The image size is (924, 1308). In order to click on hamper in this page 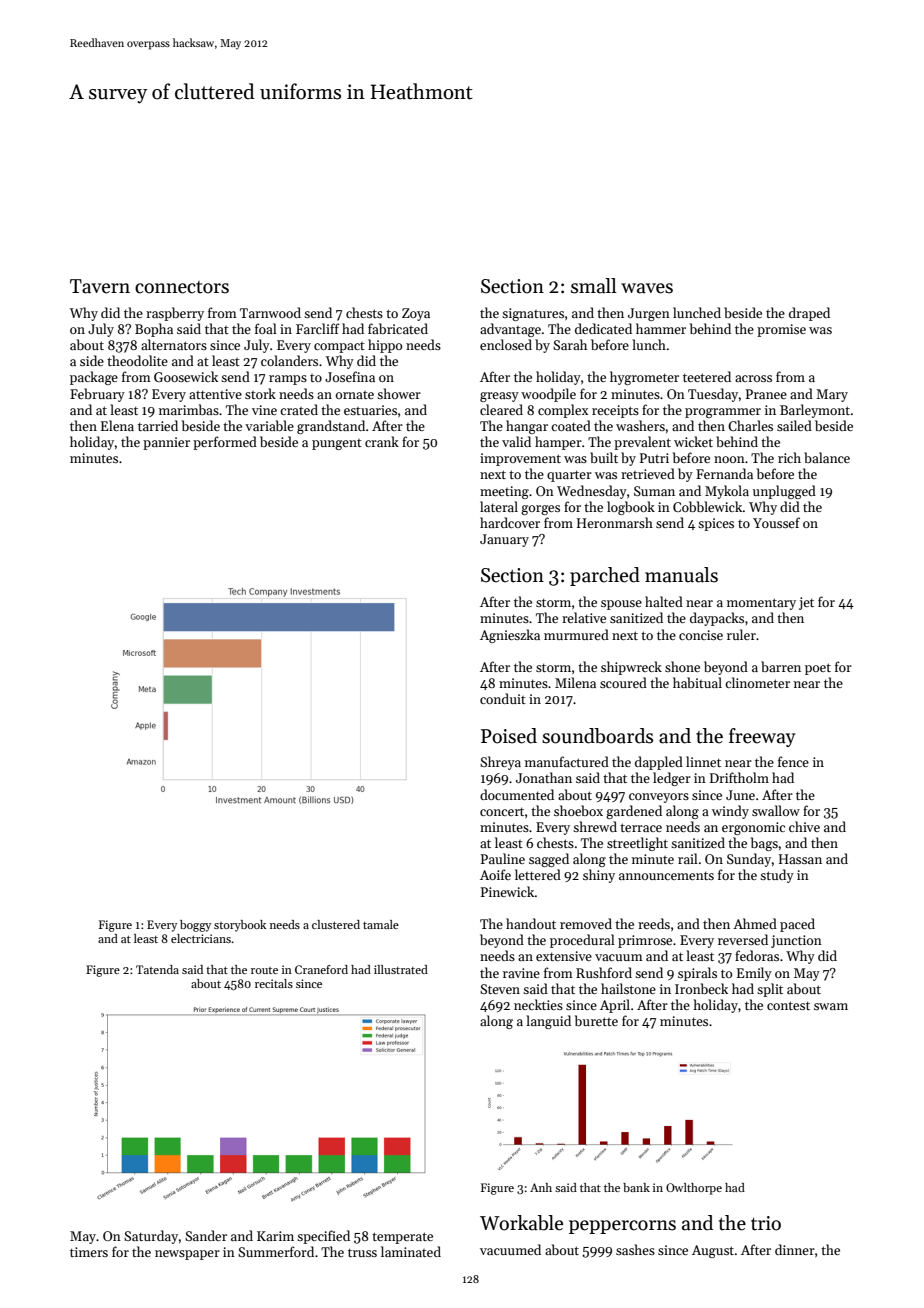, I will do `click(558, 443)`.
